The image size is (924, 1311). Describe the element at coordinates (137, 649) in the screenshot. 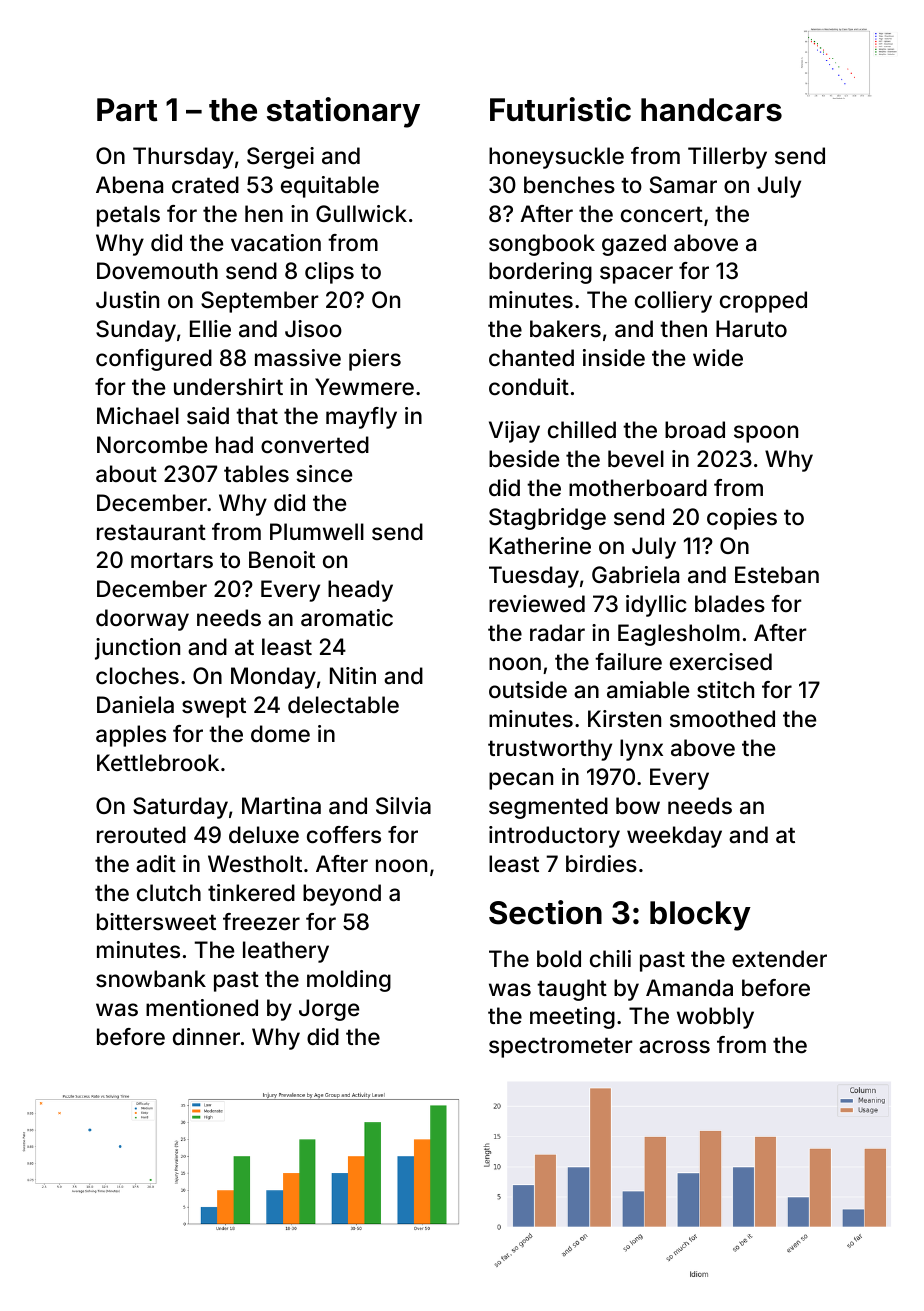

I see `junction` at that location.
